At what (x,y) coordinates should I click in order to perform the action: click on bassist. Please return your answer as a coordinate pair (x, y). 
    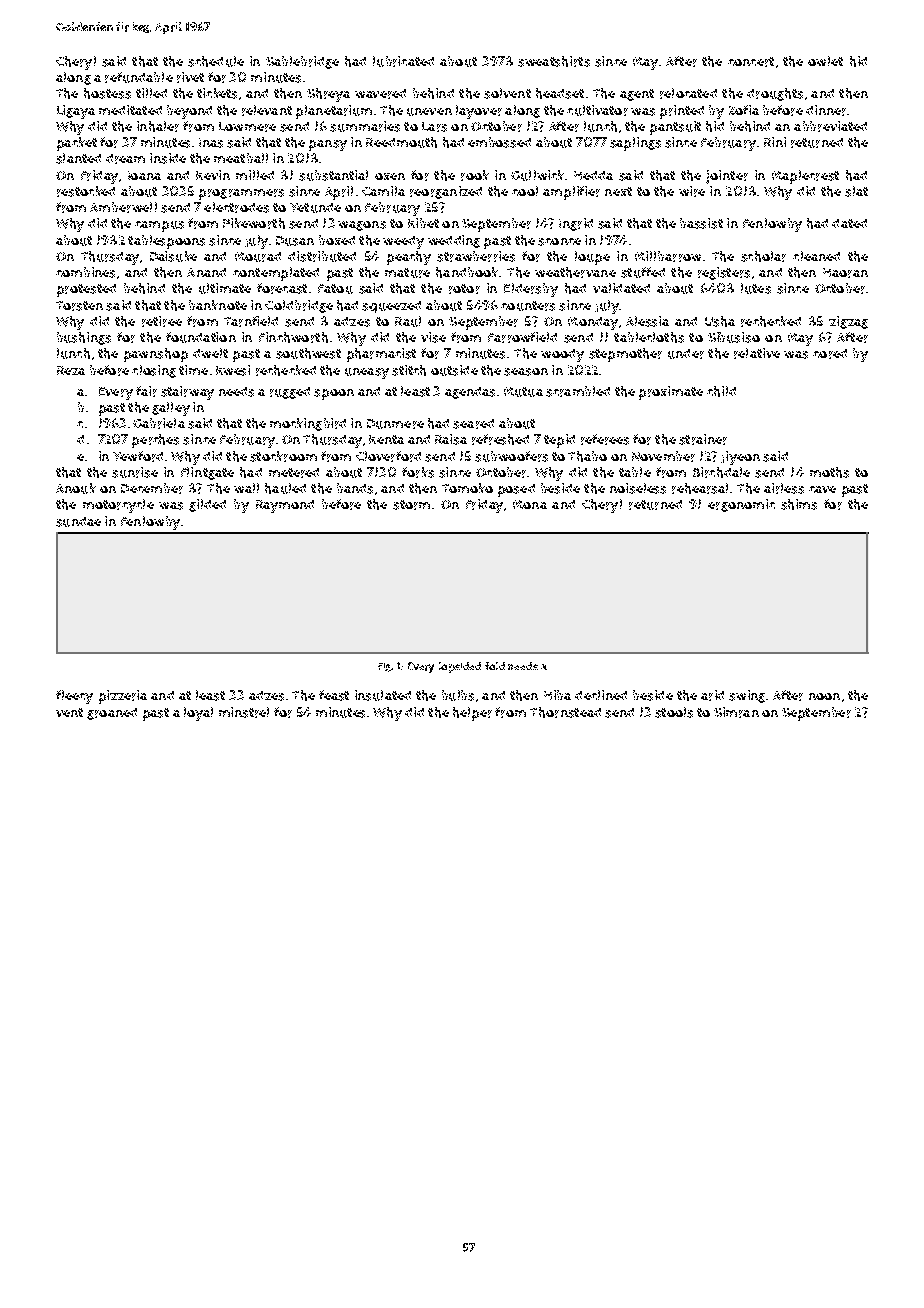
    Looking at the image, I should click on (701, 223).
